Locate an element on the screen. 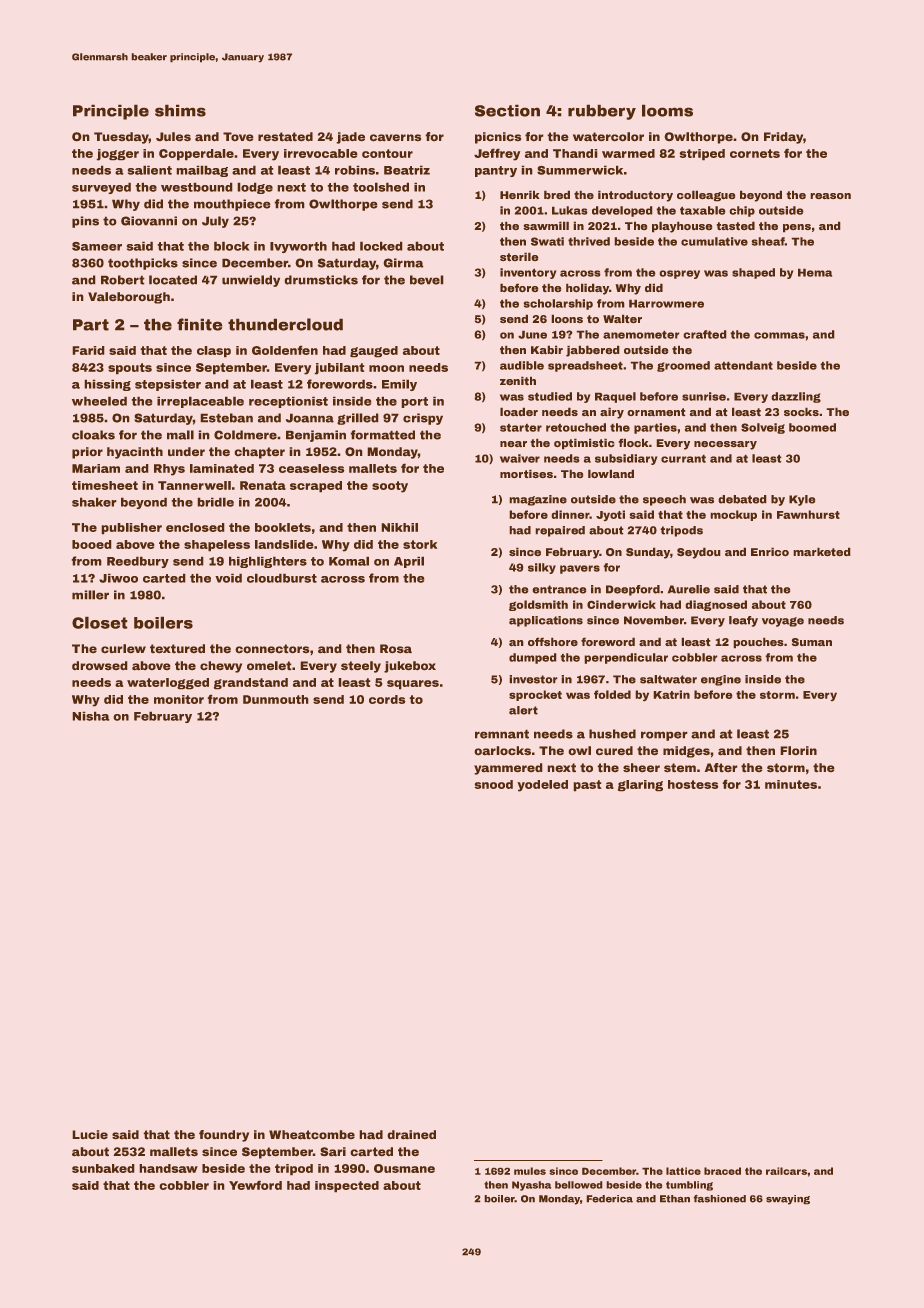 This screenshot has width=924, height=1308. zenith is located at coordinates (518, 381).
